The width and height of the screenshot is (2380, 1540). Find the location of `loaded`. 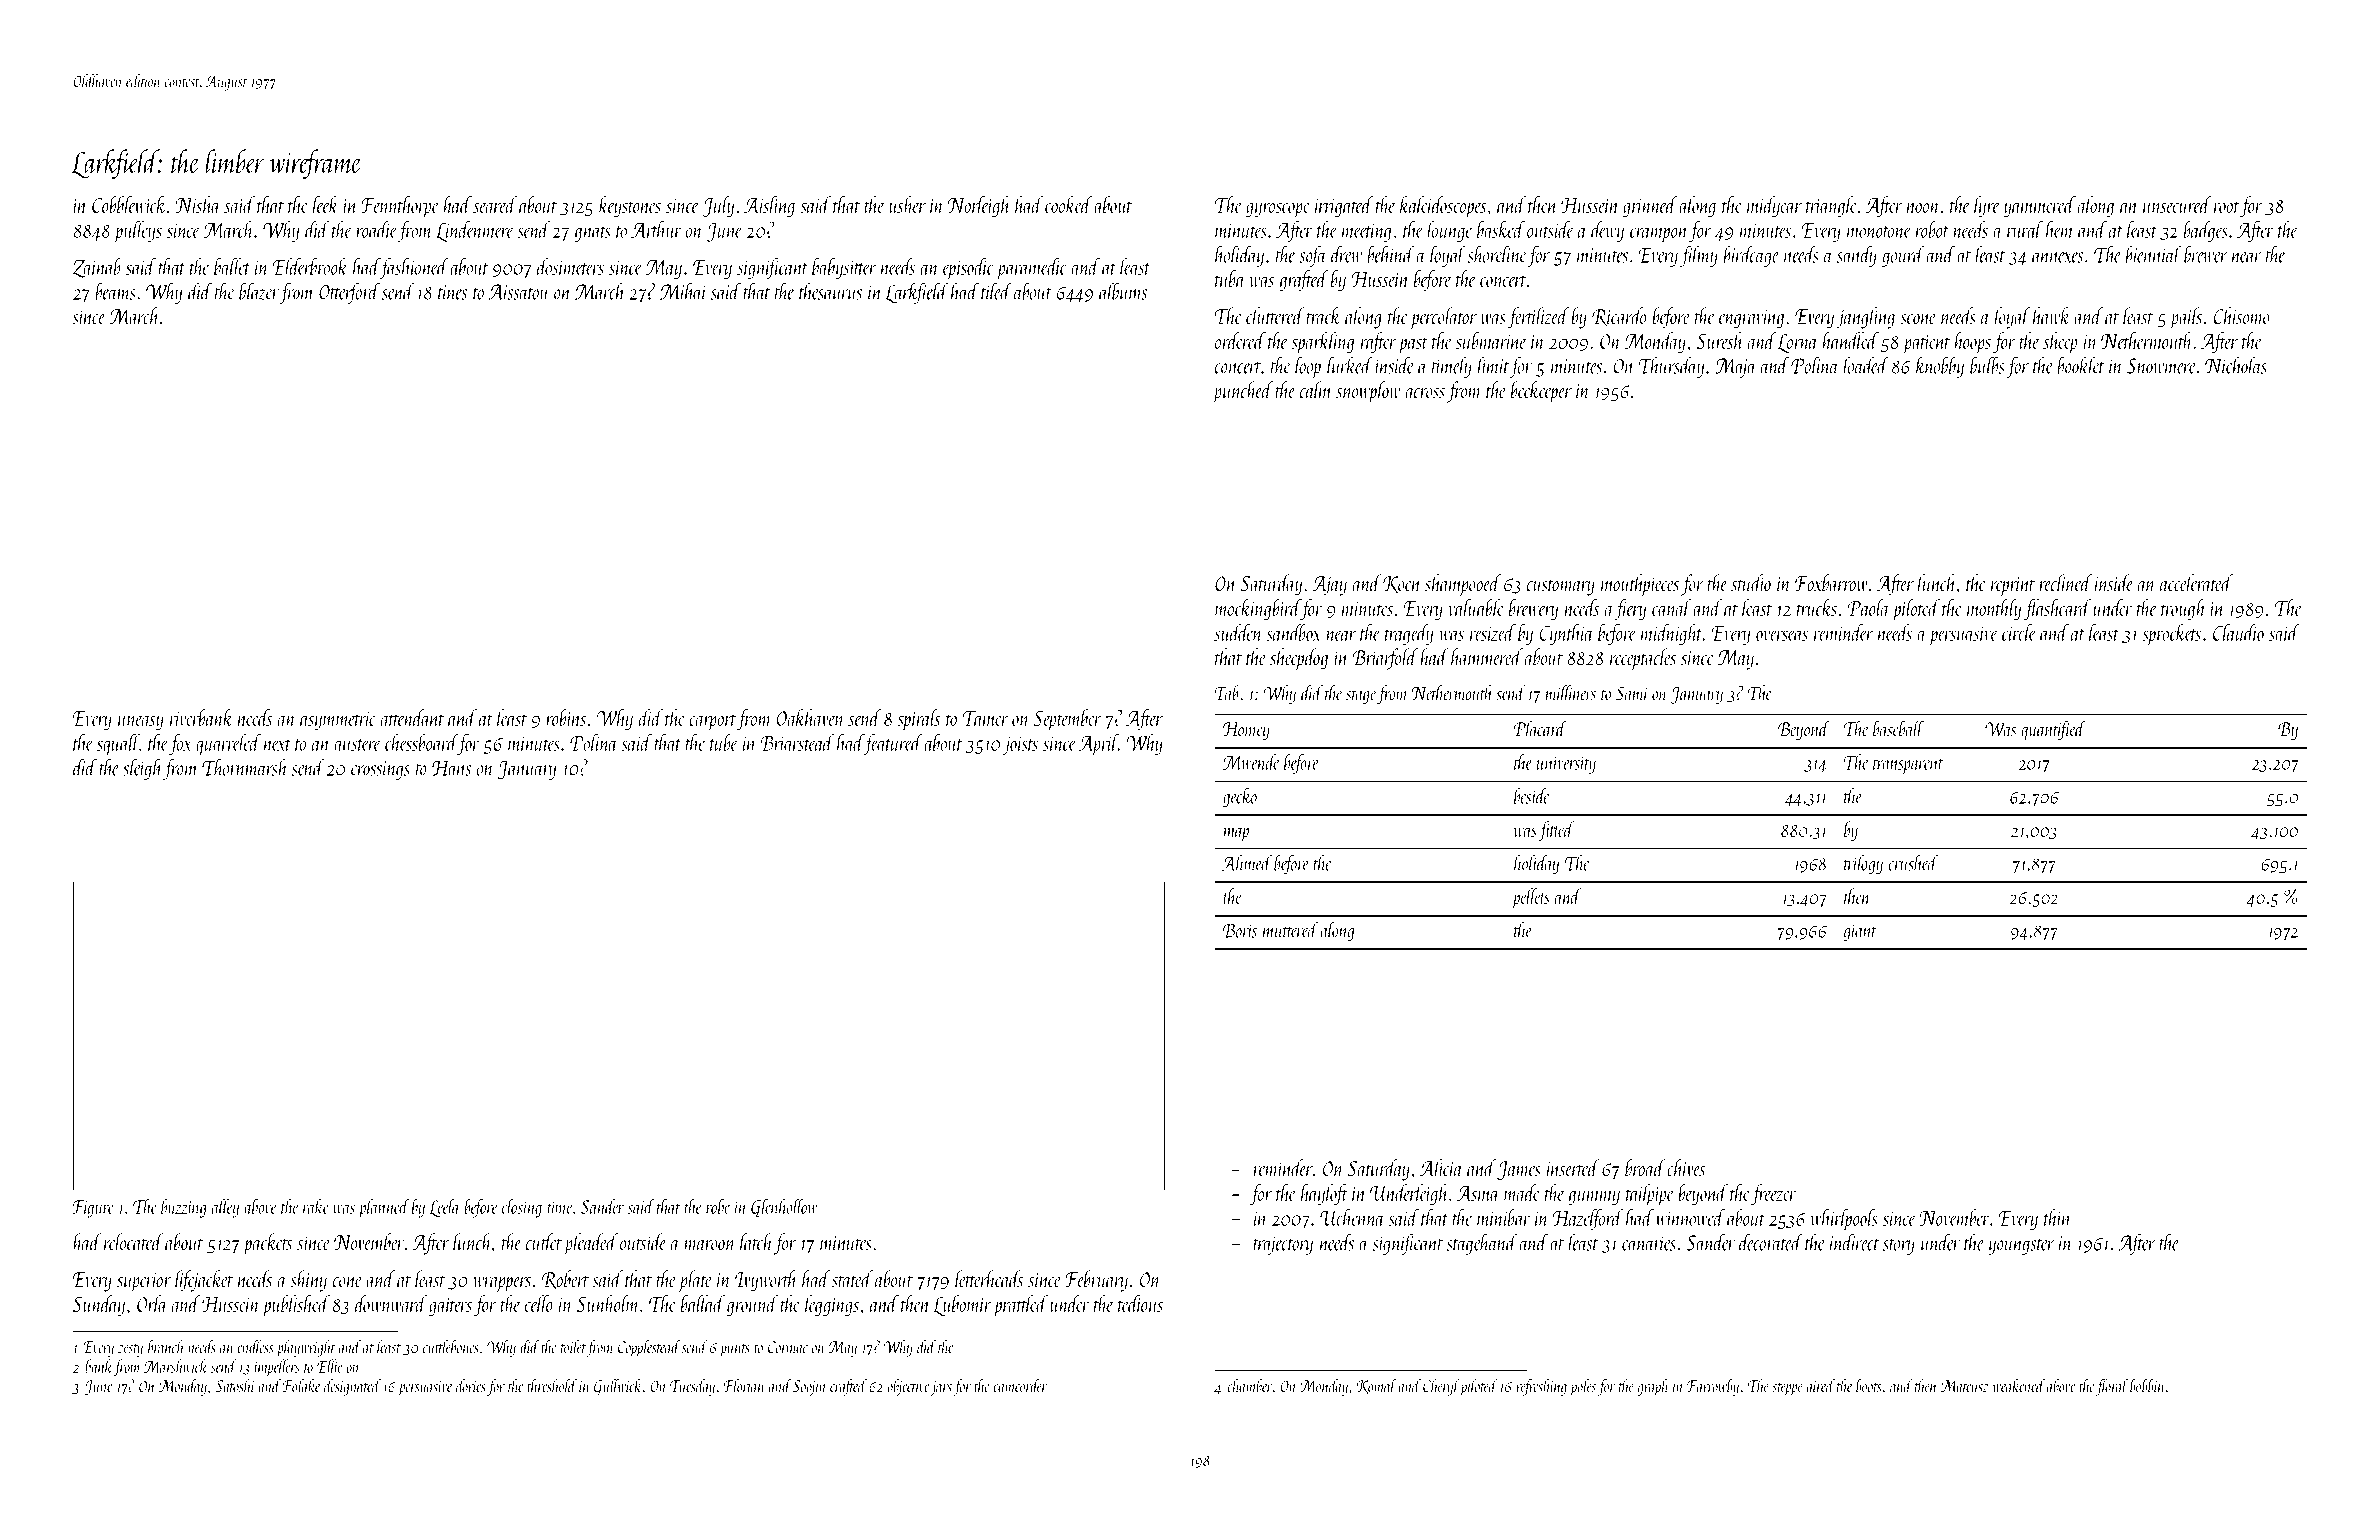

loaded is located at coordinates (1866, 365).
